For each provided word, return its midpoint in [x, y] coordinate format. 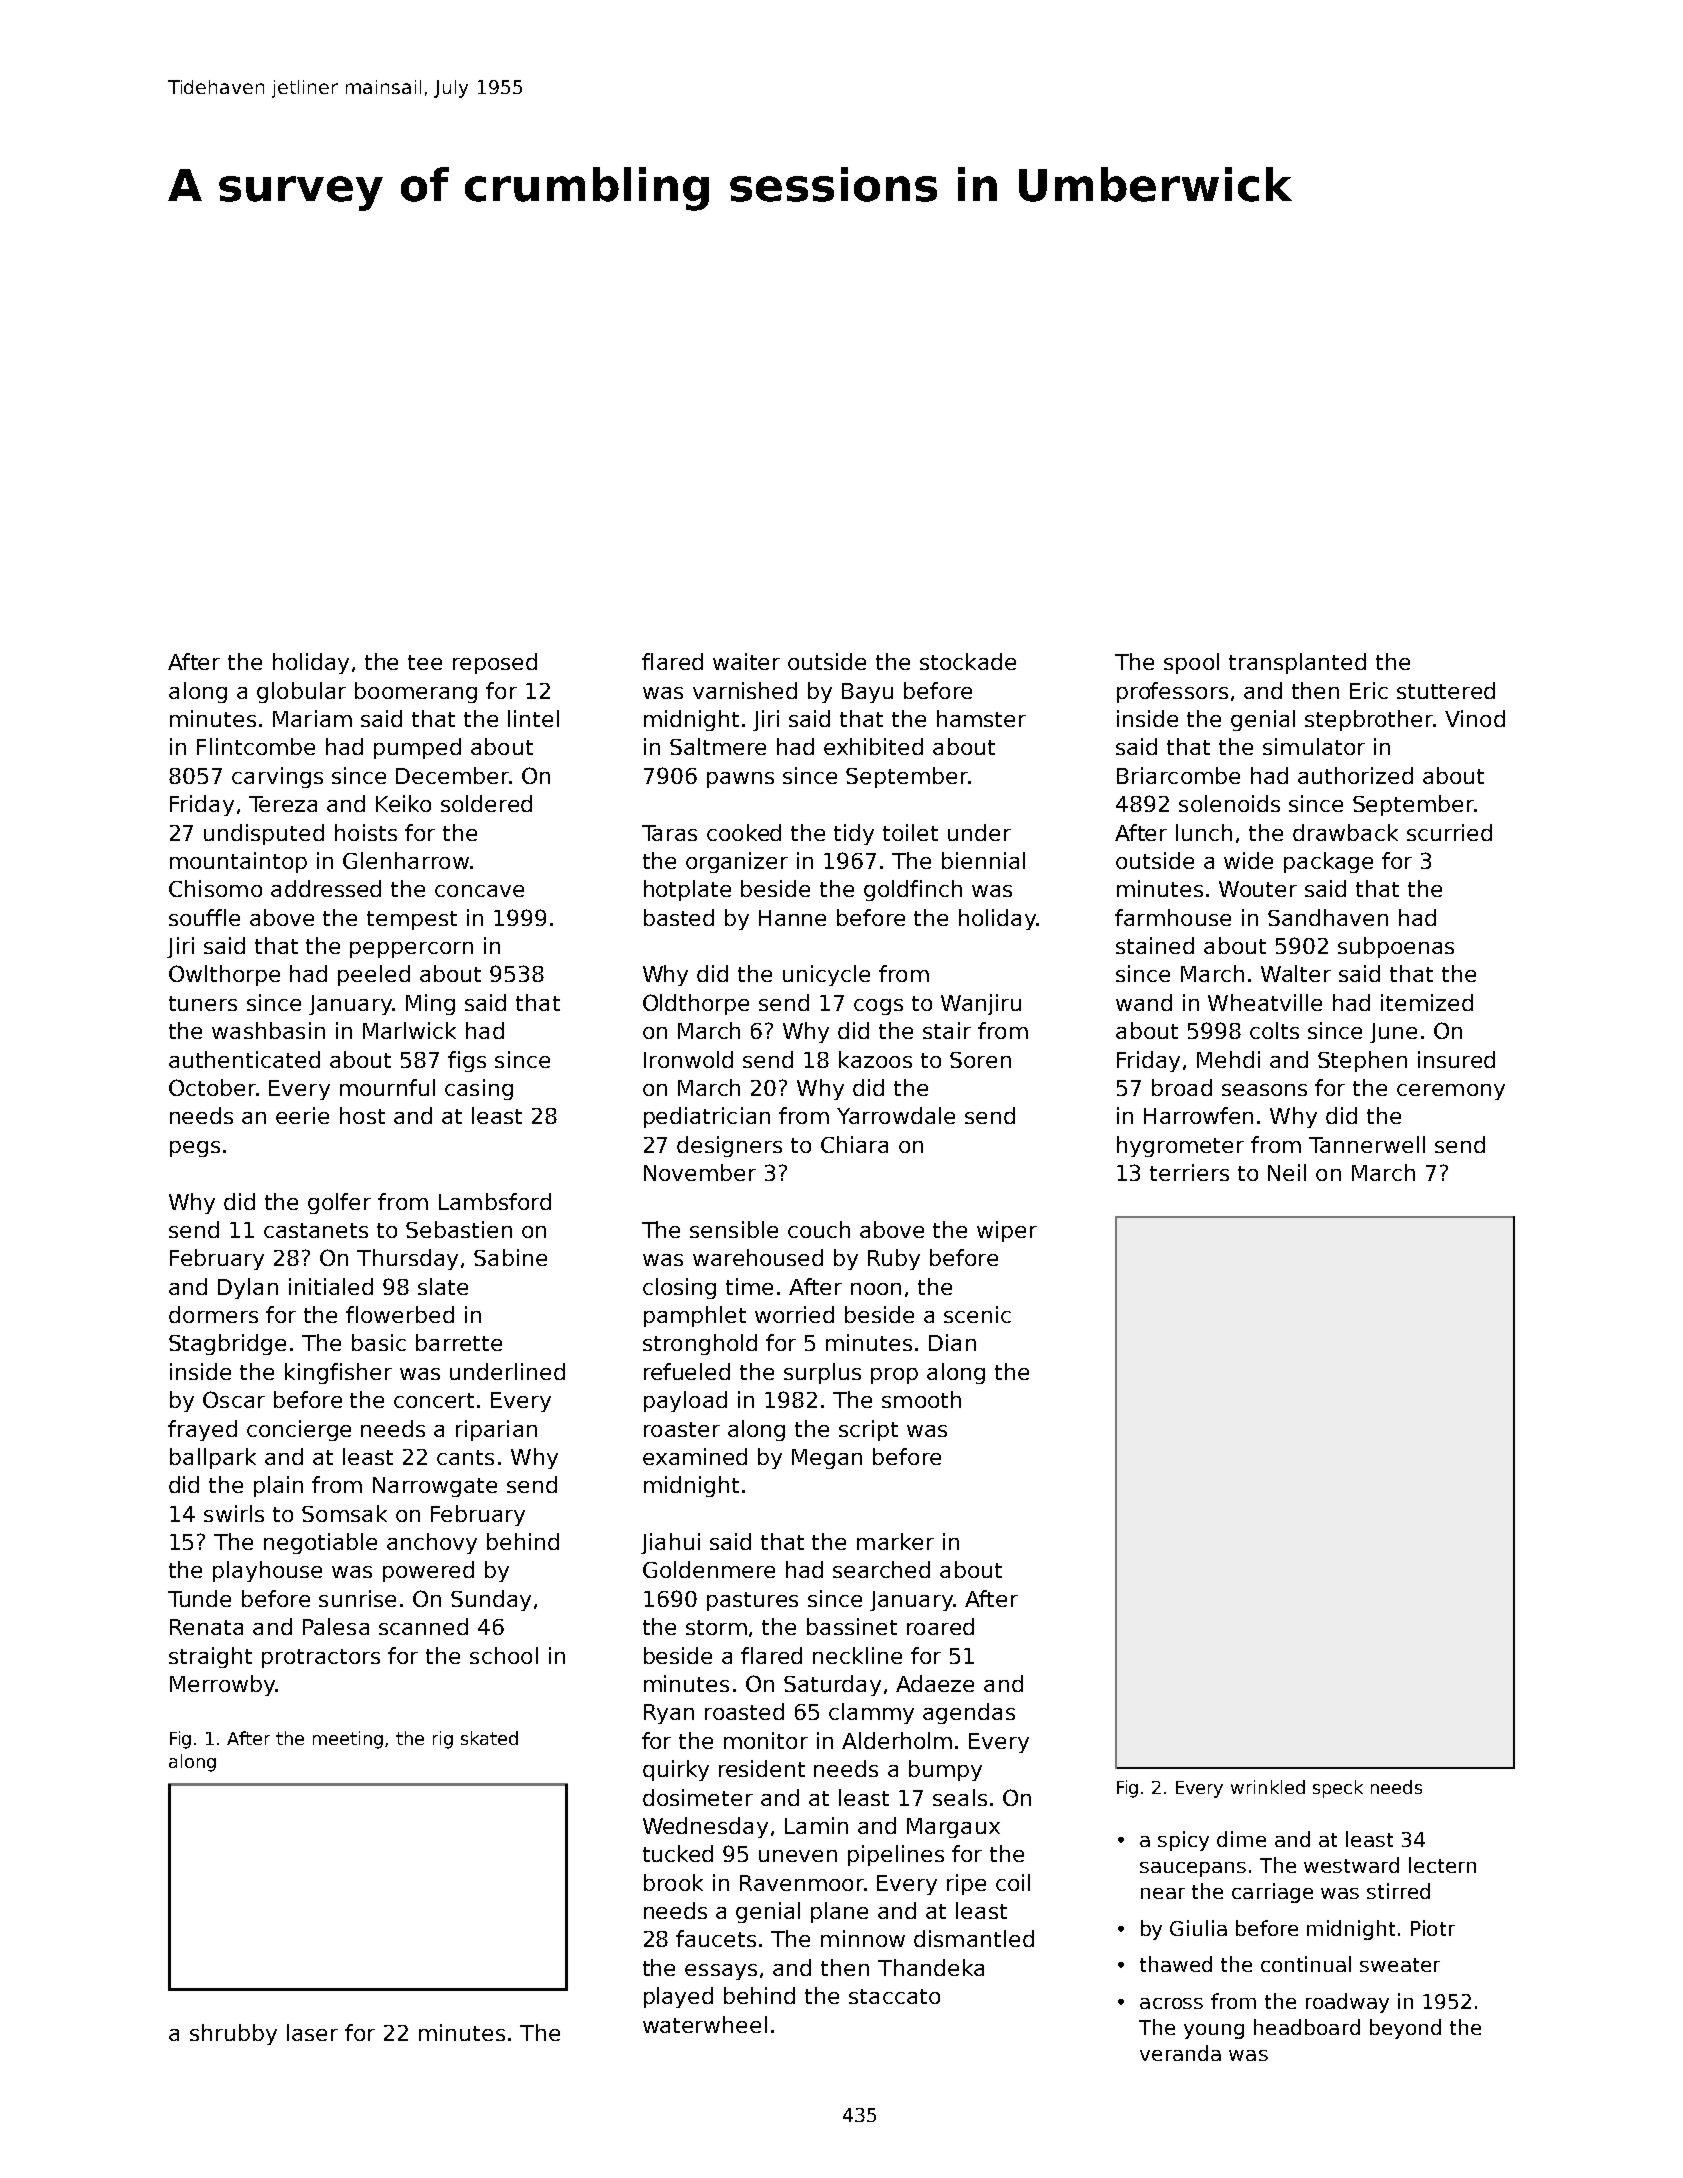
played [678, 1997]
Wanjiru [981, 1004]
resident [762, 1768]
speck [1338, 1789]
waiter [746, 661]
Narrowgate [435, 1487]
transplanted [1297, 663]
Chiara [854, 1144]
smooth [921, 1399]
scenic [977, 1314]
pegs [195, 1149]
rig [443, 1740]
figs [467, 1061]
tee [425, 662]
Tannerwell [1367, 1144]
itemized [1427, 1002]
